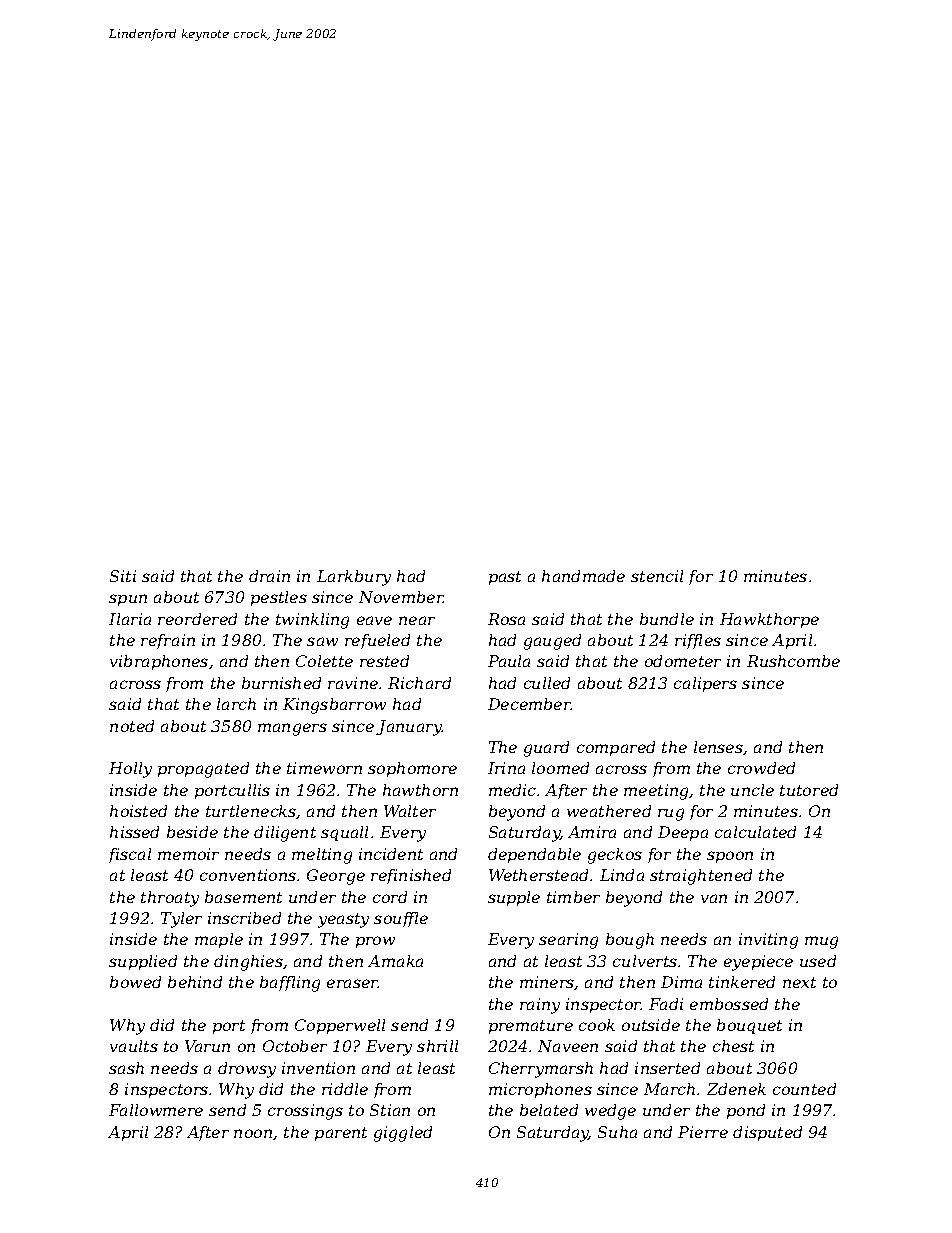 The width and height of the screenshot is (952, 1233). I want to click on hoisted, so click(138, 811).
